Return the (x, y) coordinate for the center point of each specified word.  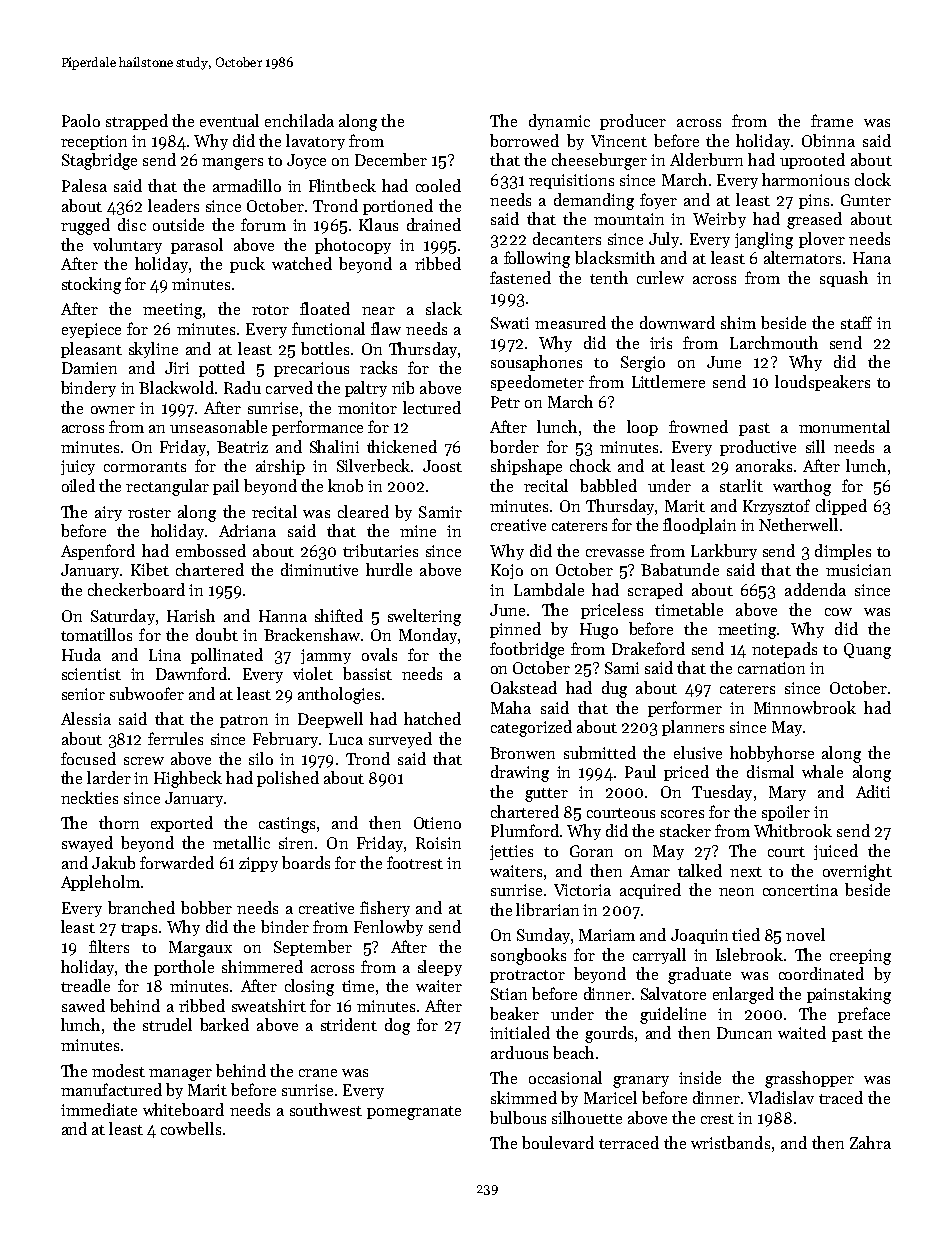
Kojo (507, 571)
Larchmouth (774, 342)
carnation (771, 668)
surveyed (400, 740)
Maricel (610, 1097)
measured (570, 322)
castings (287, 825)
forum (263, 224)
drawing (520, 773)
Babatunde (680, 569)
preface (864, 1015)
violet (313, 673)
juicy (78, 467)
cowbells (191, 1128)
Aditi (873, 791)
